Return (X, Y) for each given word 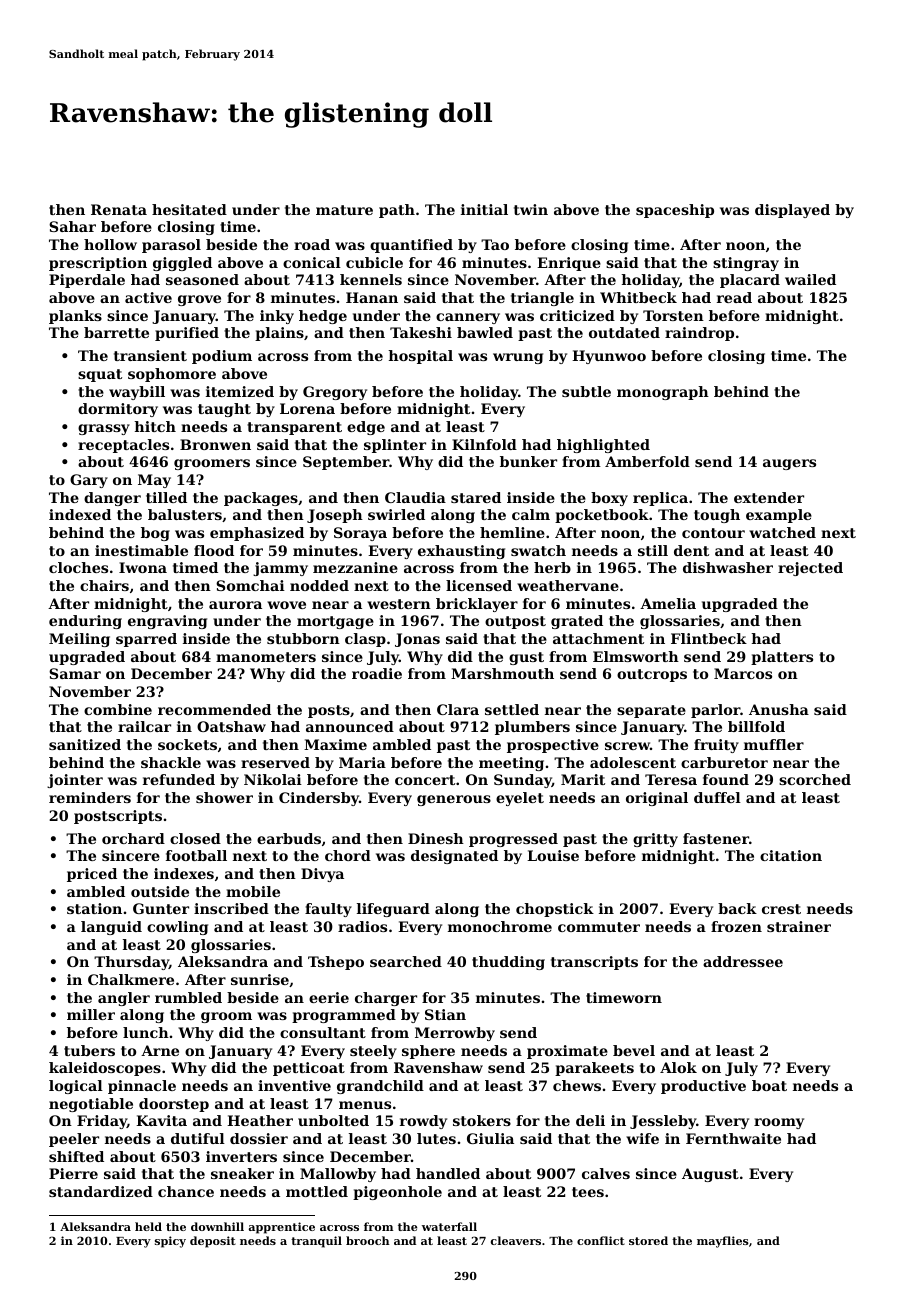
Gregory (335, 393)
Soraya (360, 534)
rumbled (188, 997)
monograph (663, 393)
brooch (368, 1240)
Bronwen (215, 444)
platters (782, 658)
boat (769, 1085)
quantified (411, 246)
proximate (567, 1052)
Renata (119, 209)
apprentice (282, 1228)
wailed (810, 279)
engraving (167, 622)
